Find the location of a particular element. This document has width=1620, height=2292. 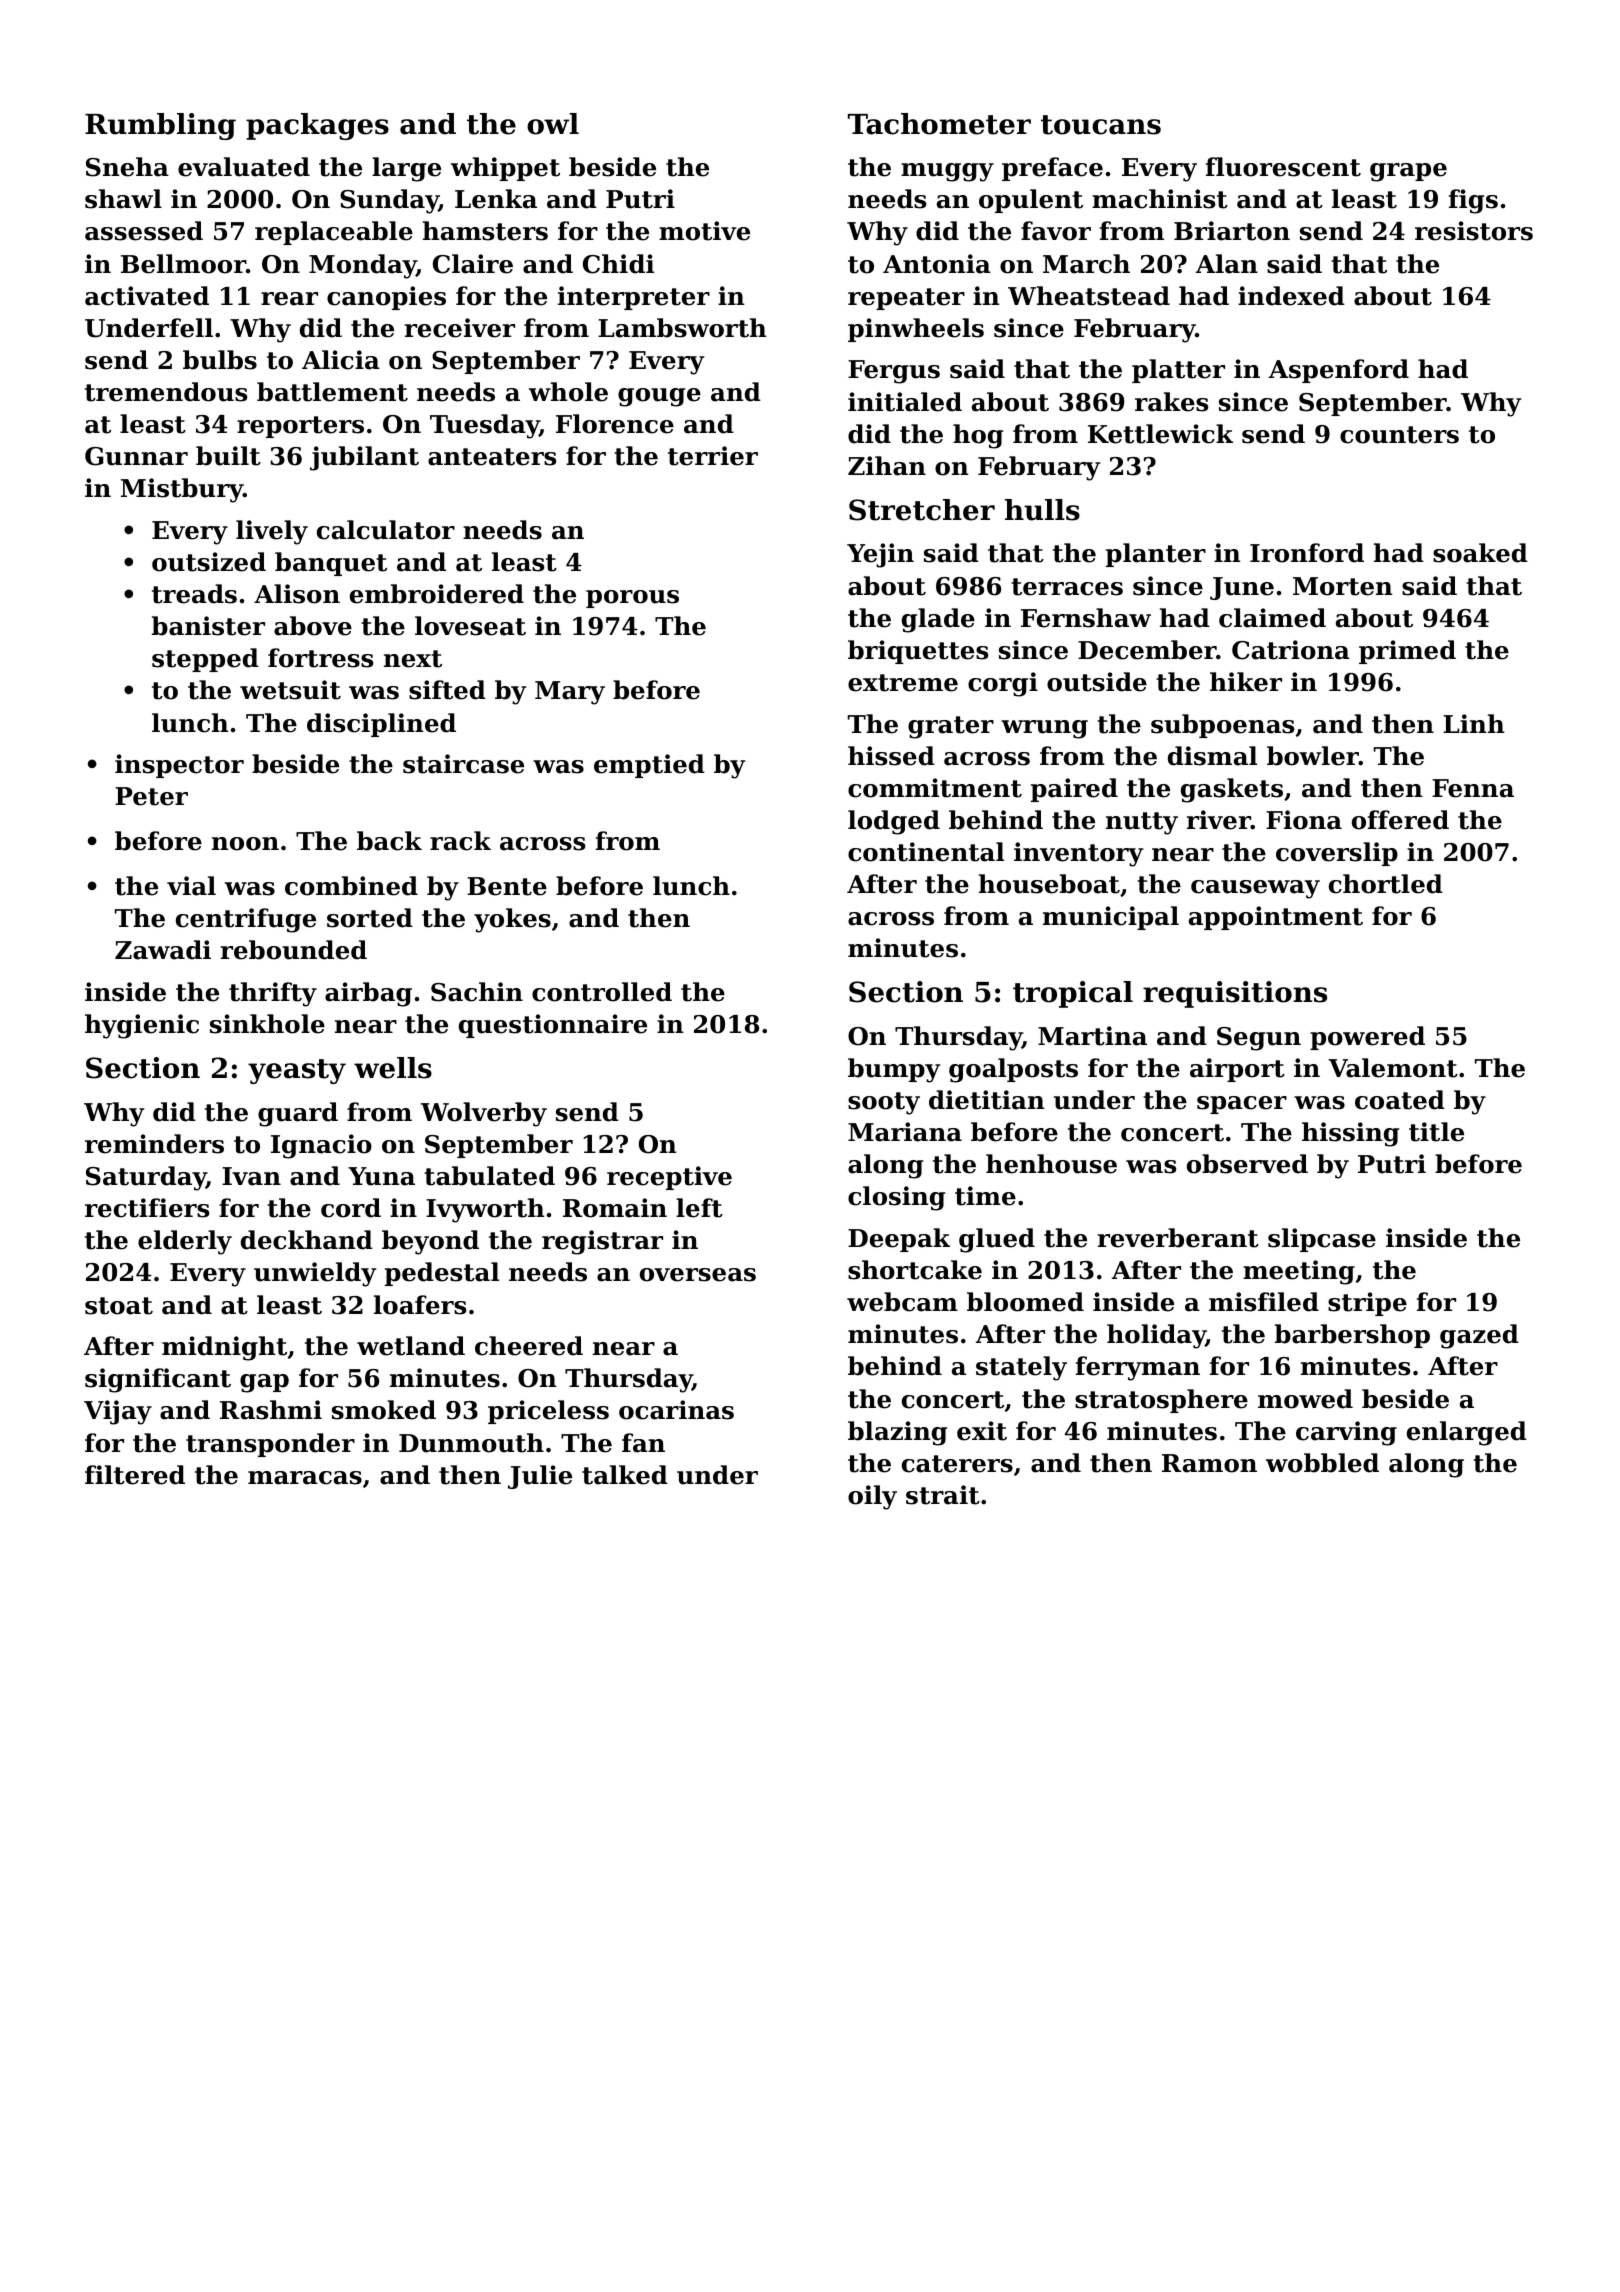

fluorescent is located at coordinates (1283, 167).
